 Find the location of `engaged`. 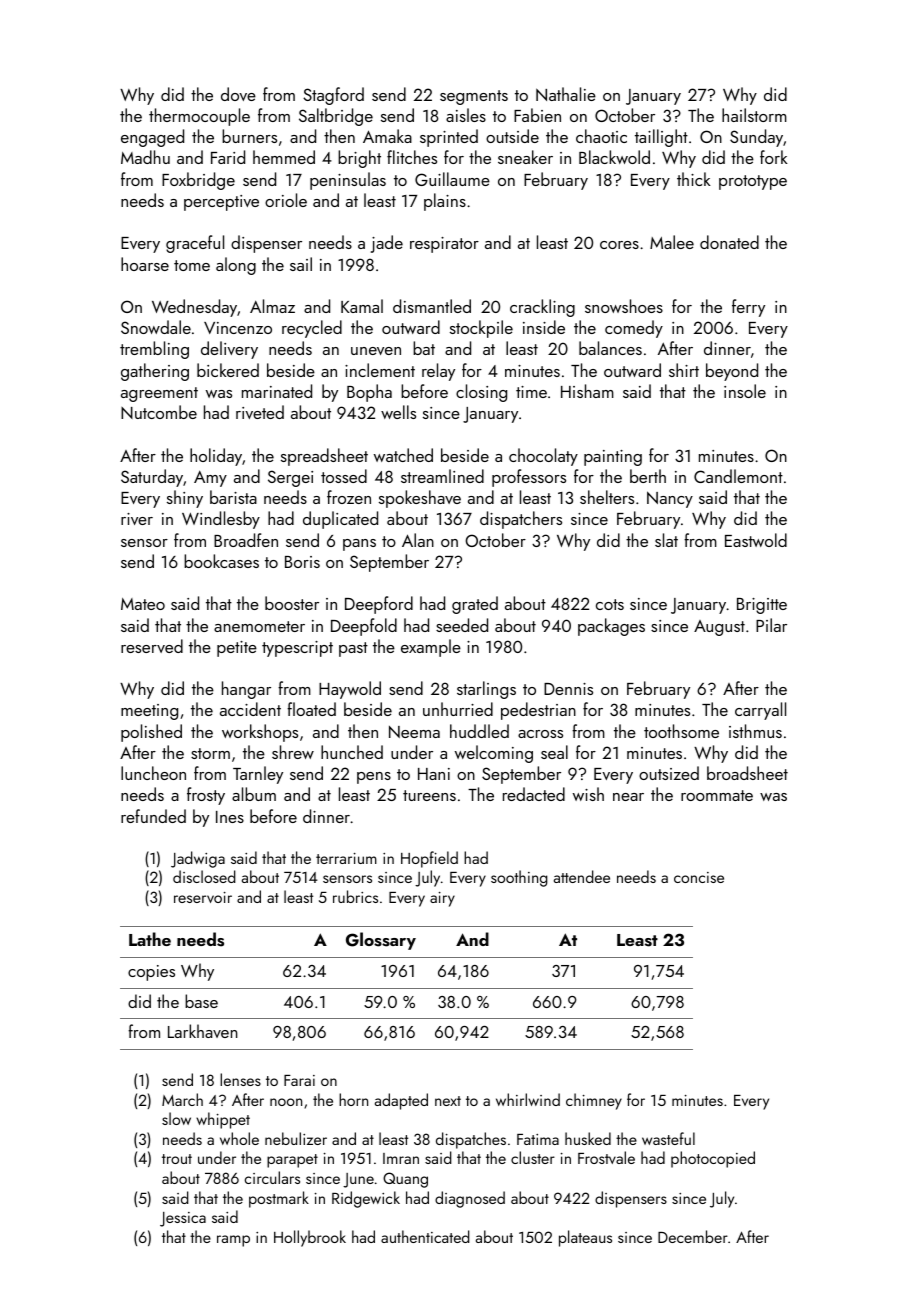

engaged is located at coordinates (152, 138).
